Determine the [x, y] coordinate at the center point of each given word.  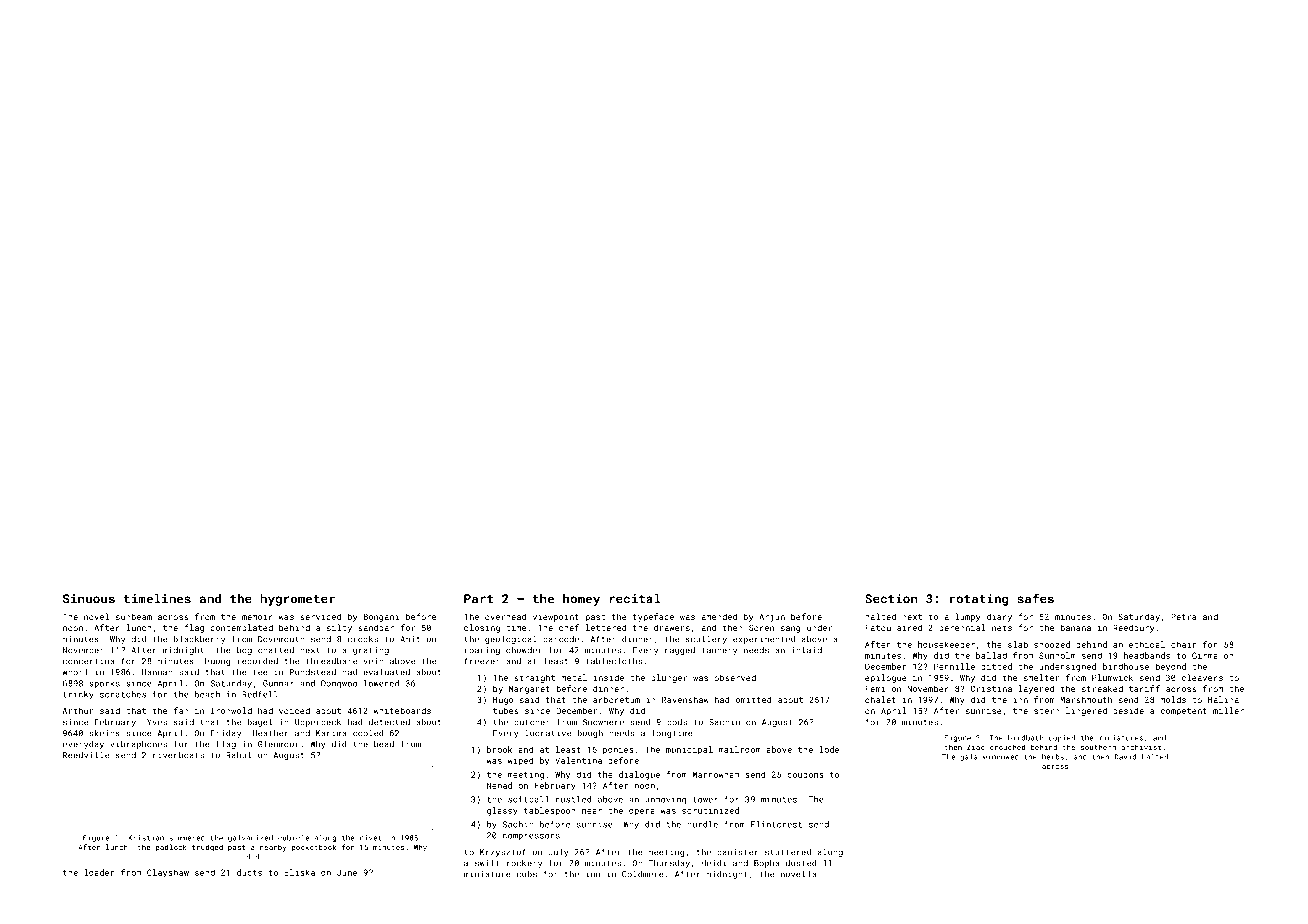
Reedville [86, 755]
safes [1035, 598]
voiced [294, 710]
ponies [618, 750]
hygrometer [297, 600]
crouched [1007, 747]
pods [677, 722]
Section [891, 599]
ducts [249, 872]
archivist [1141, 747]
